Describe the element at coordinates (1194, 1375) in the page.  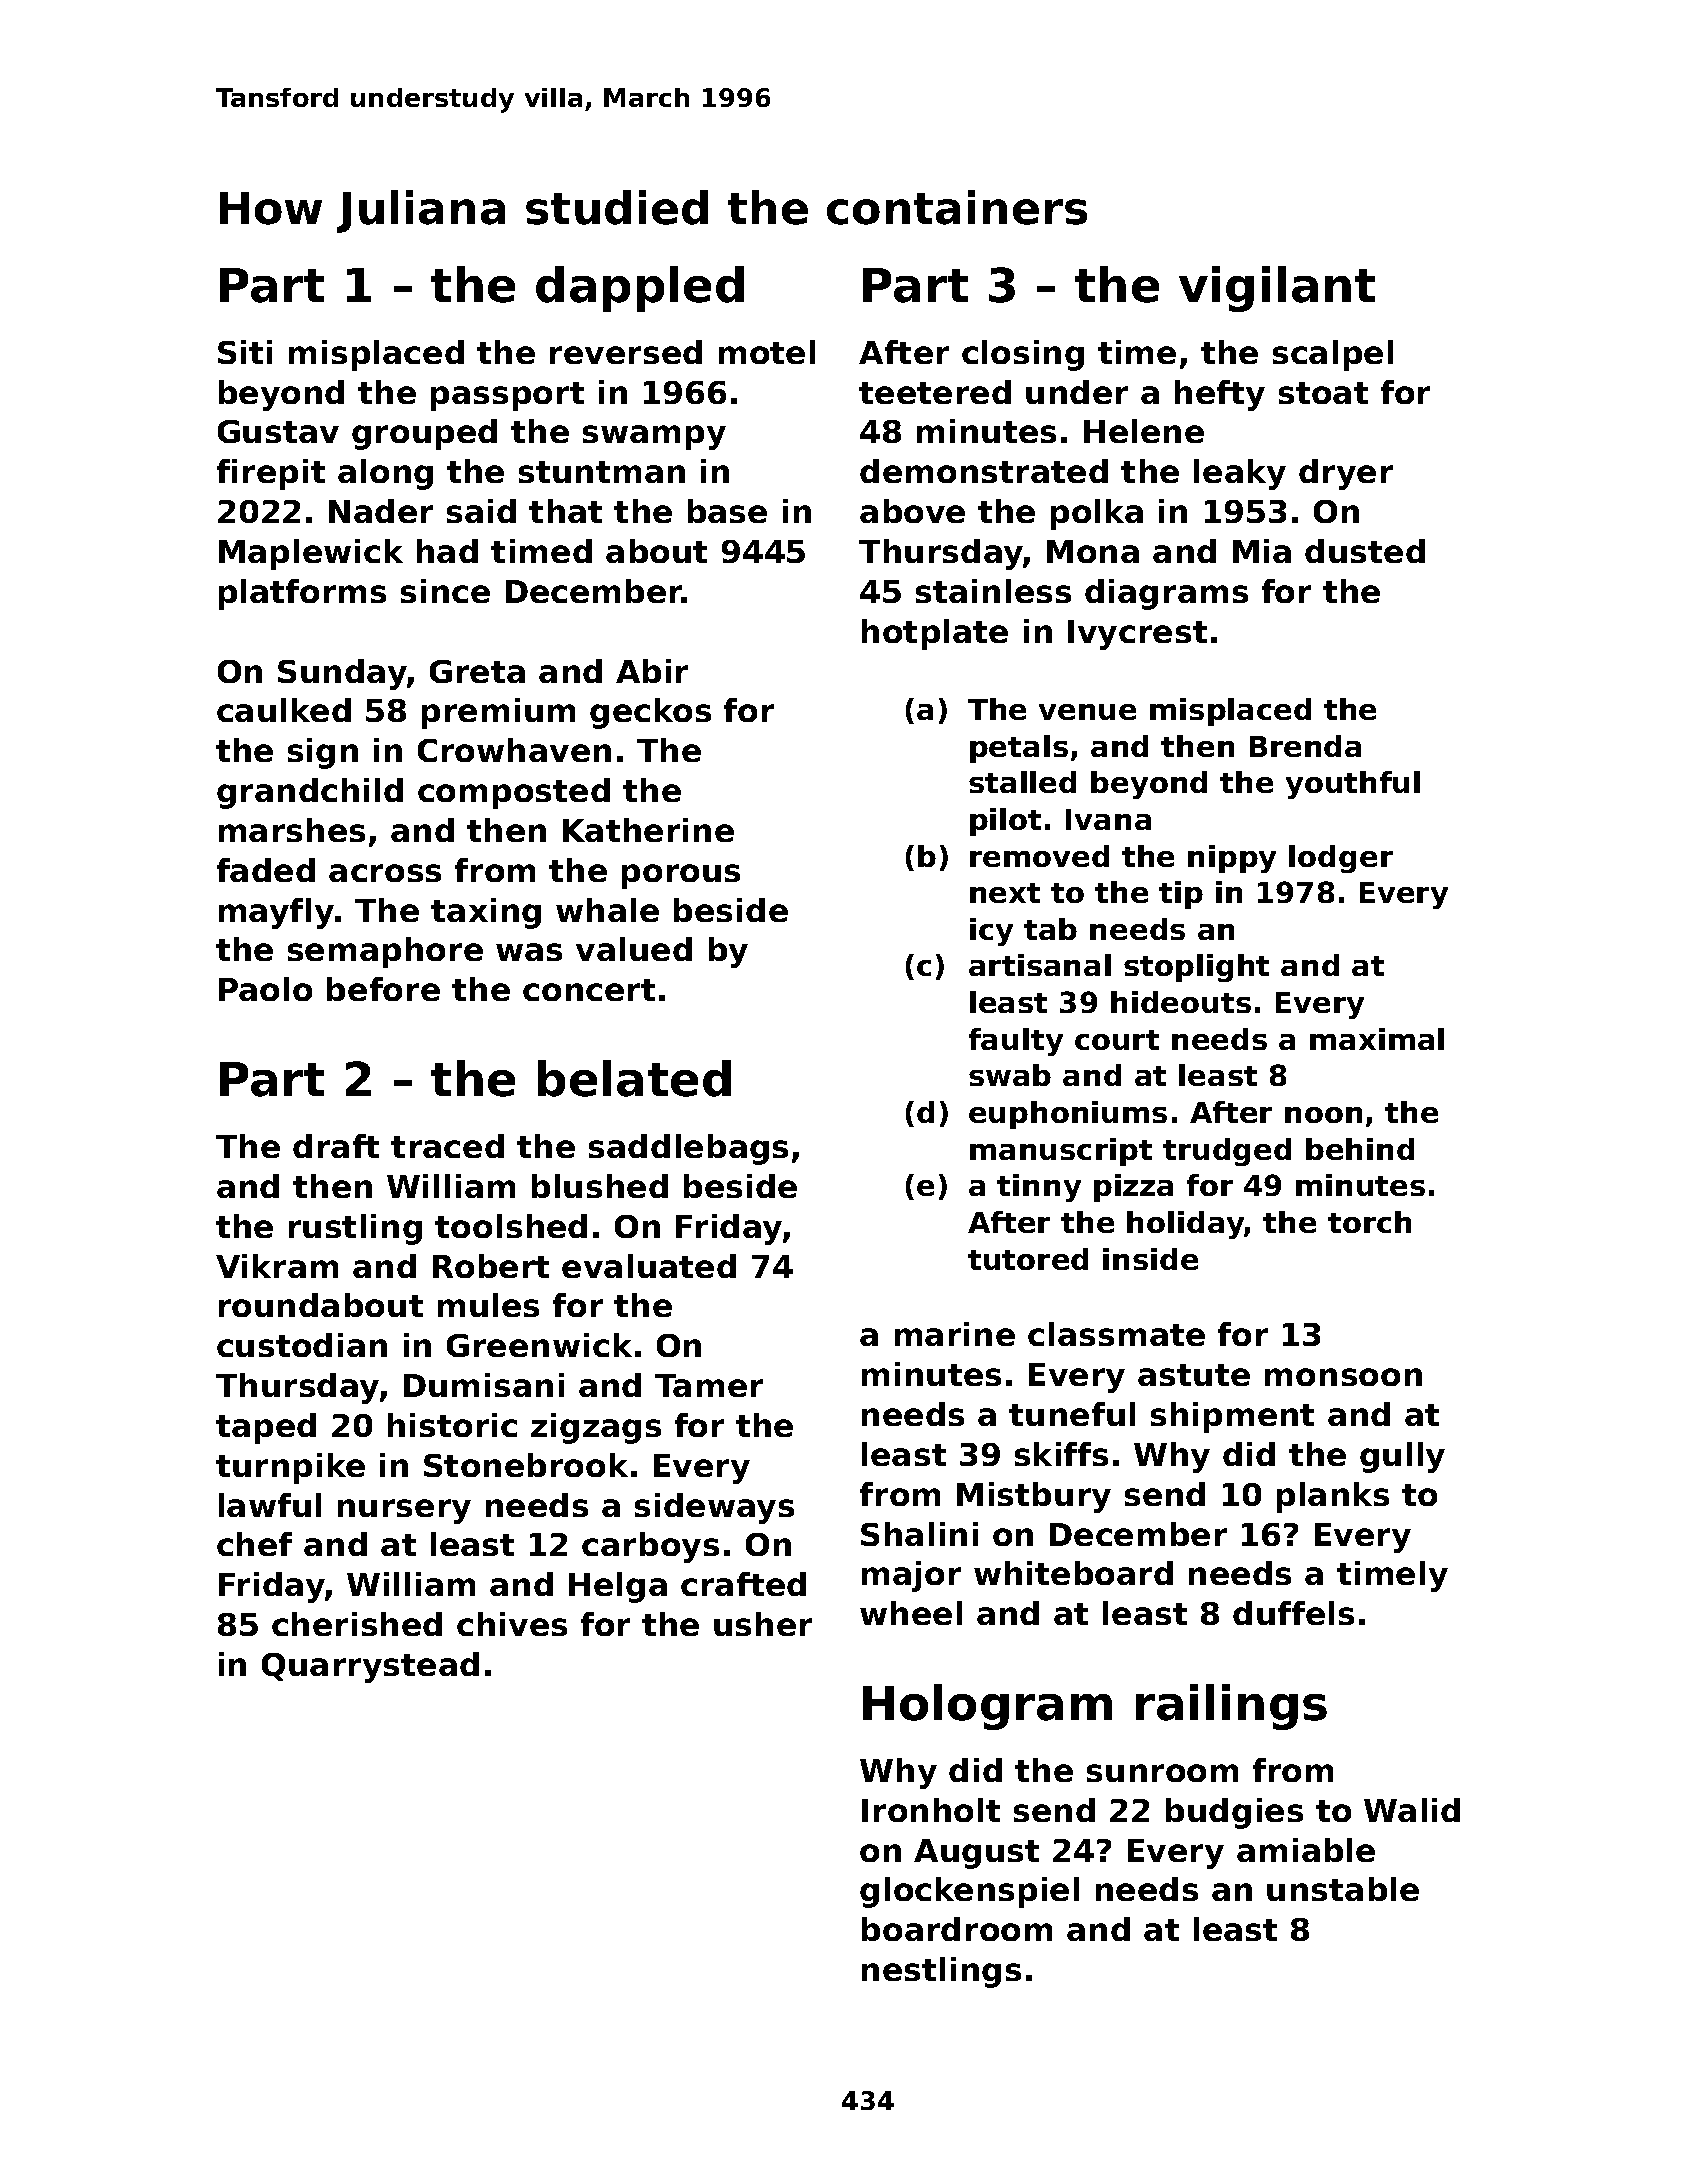
I see `astute` at that location.
